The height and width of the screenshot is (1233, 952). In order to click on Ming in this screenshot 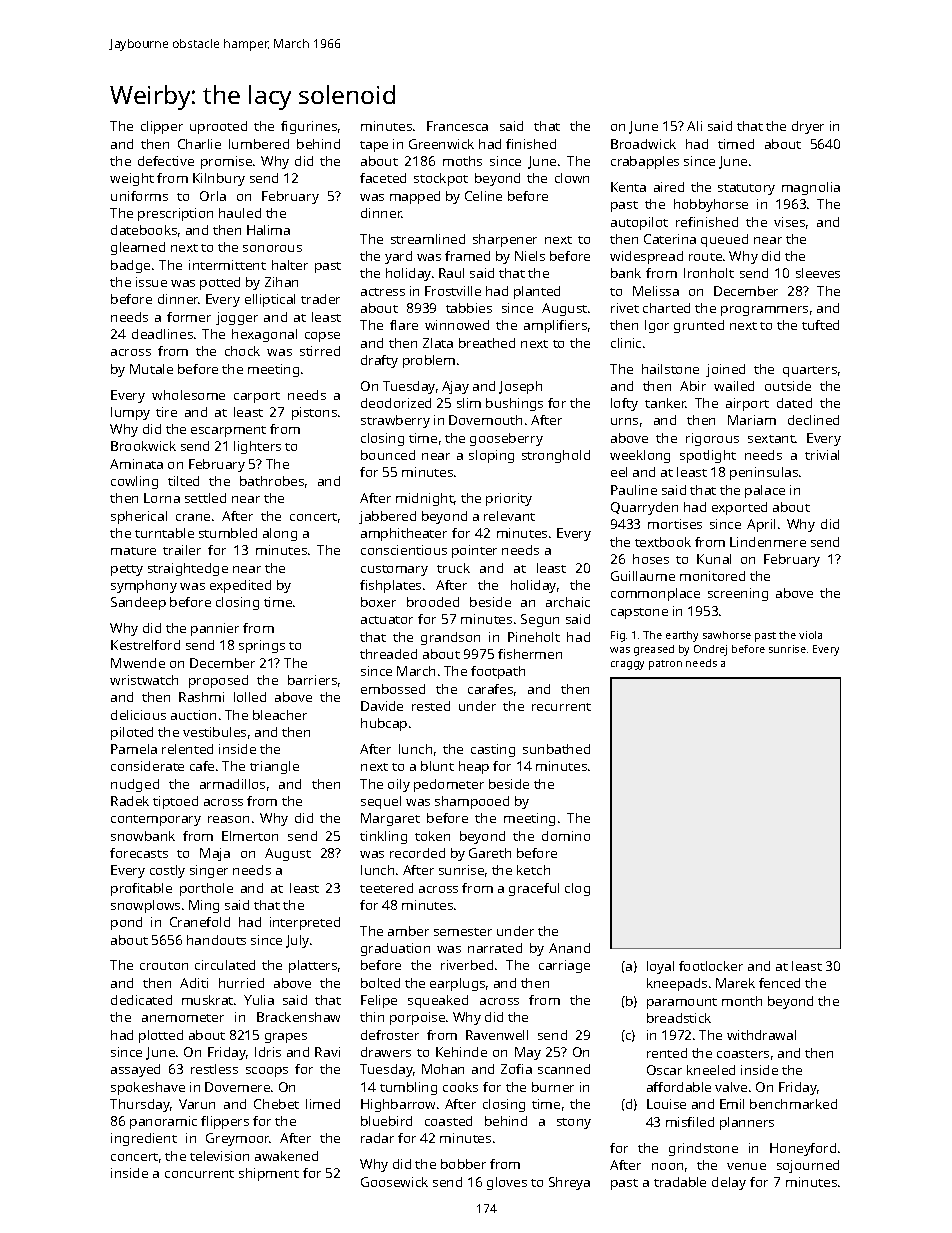, I will do `click(204, 906)`.
